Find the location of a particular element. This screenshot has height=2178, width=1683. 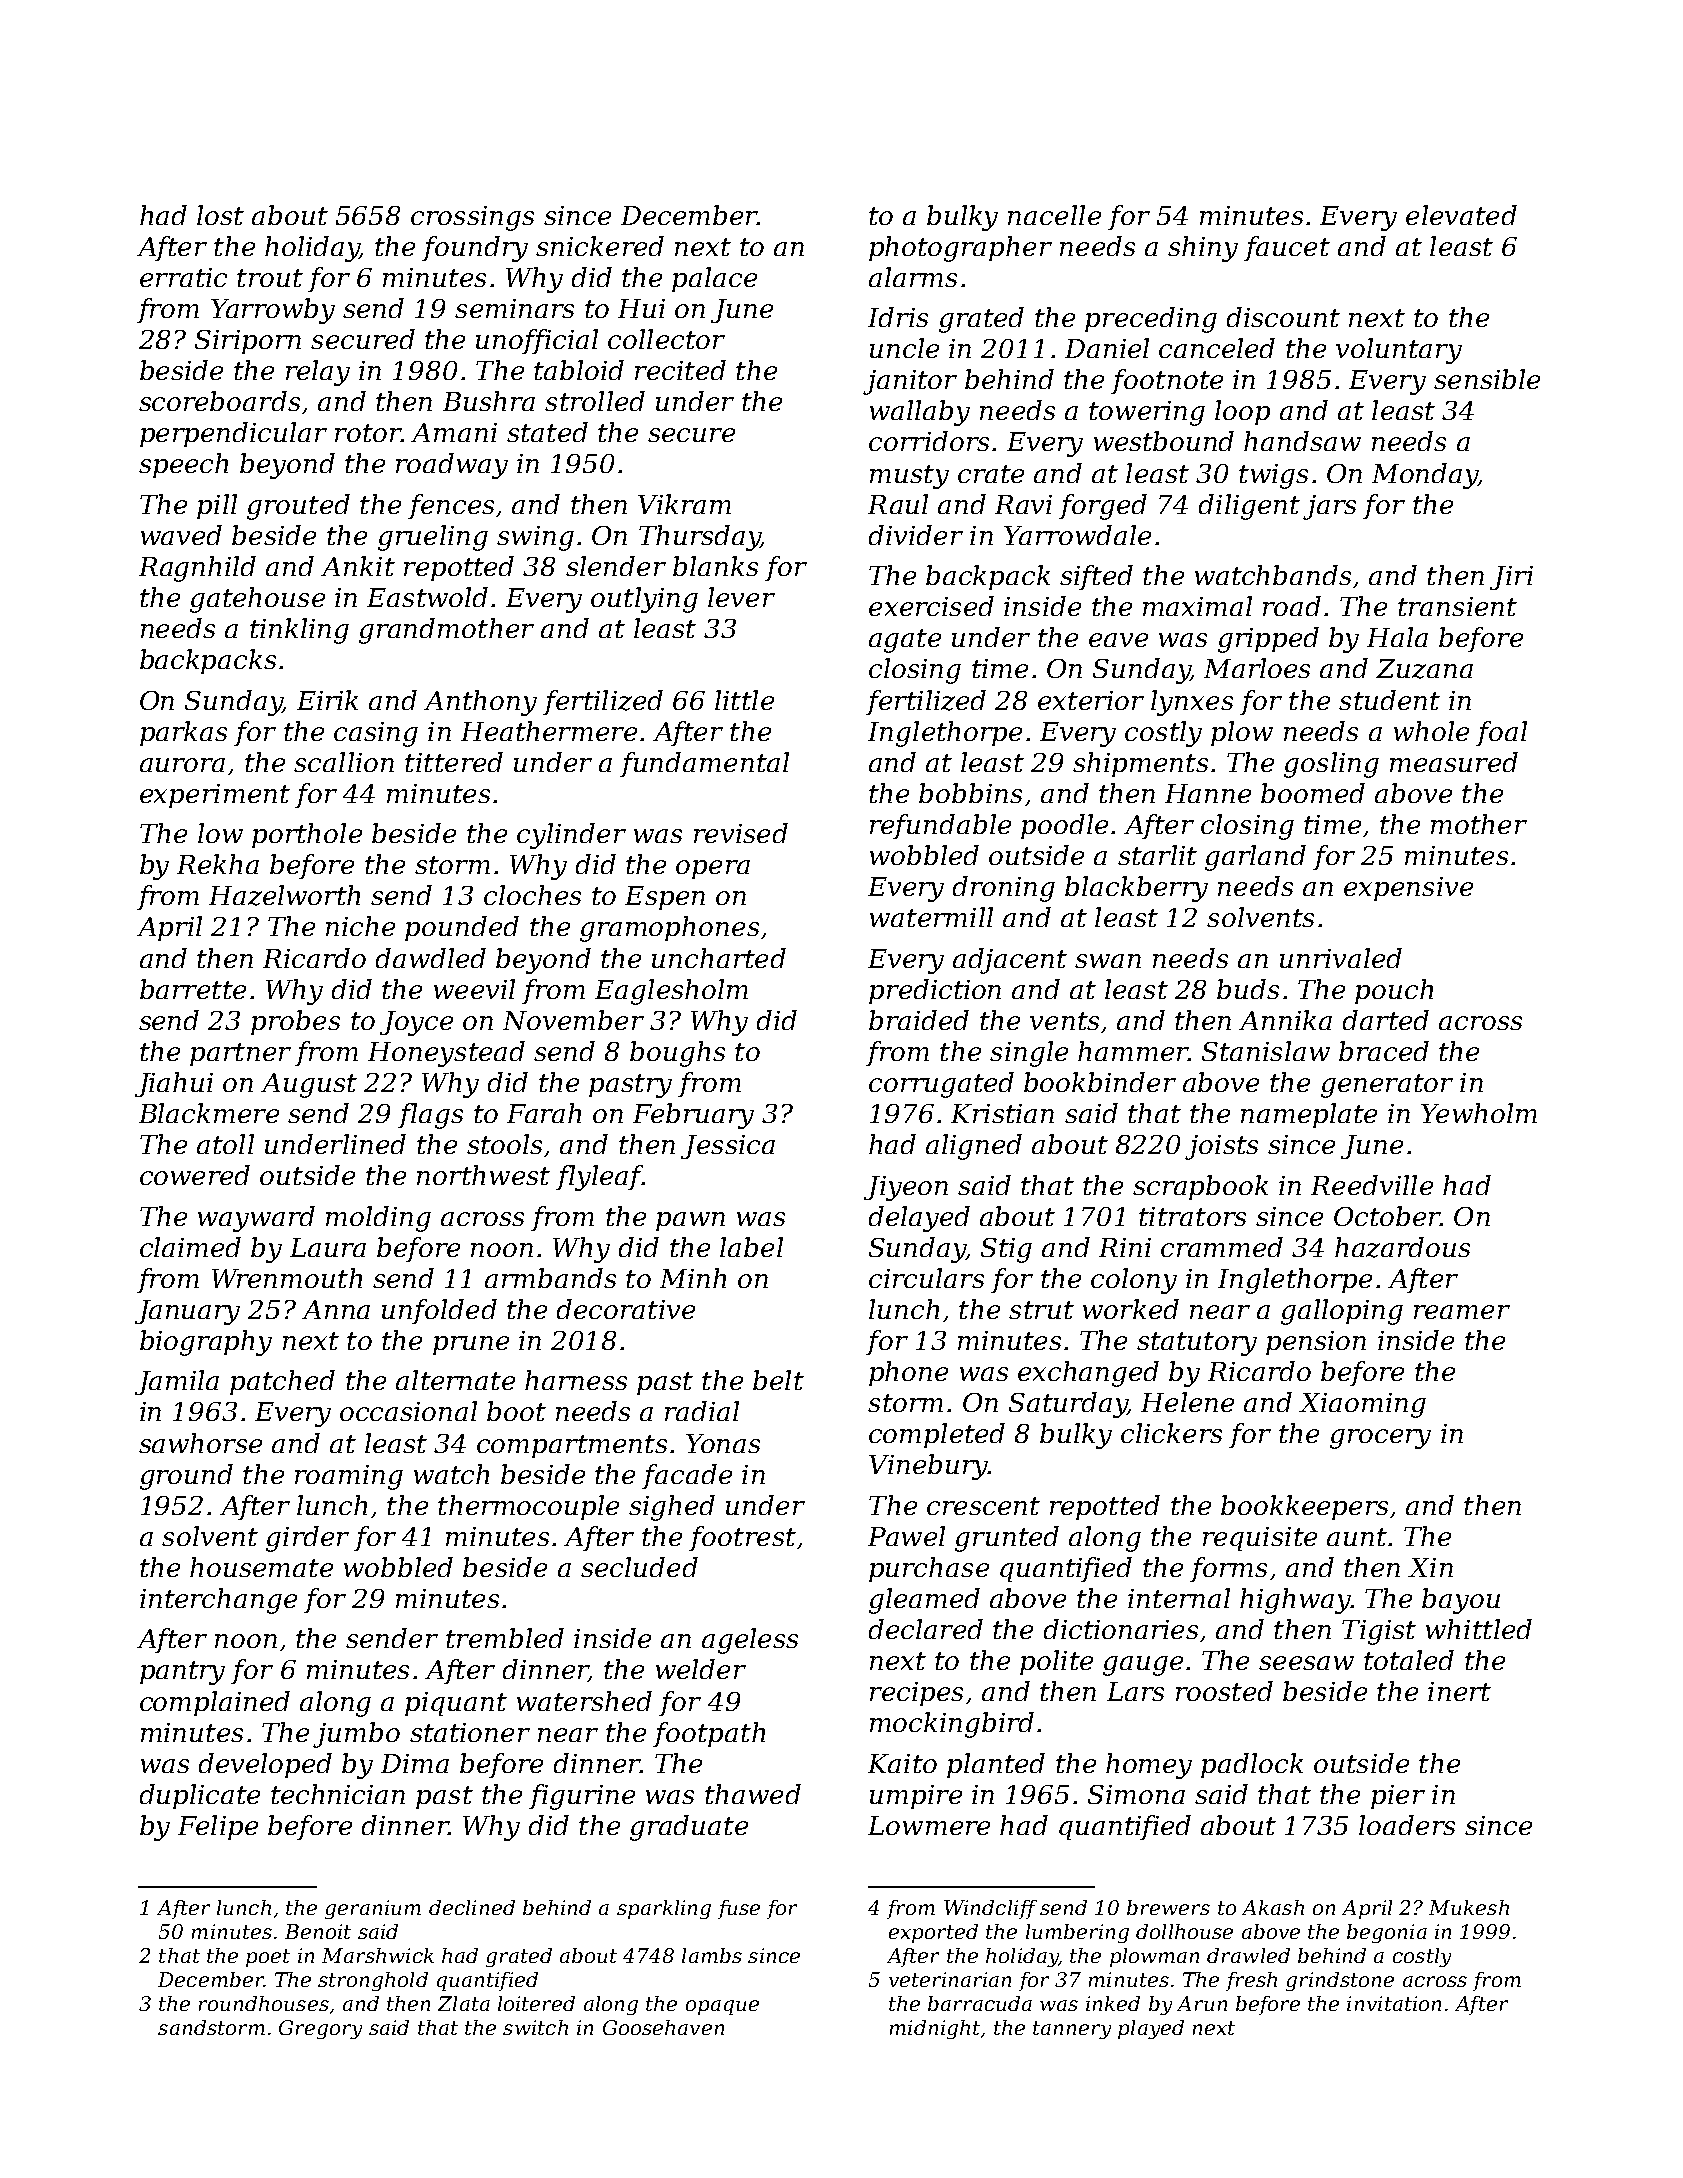

porthole is located at coordinates (307, 835).
